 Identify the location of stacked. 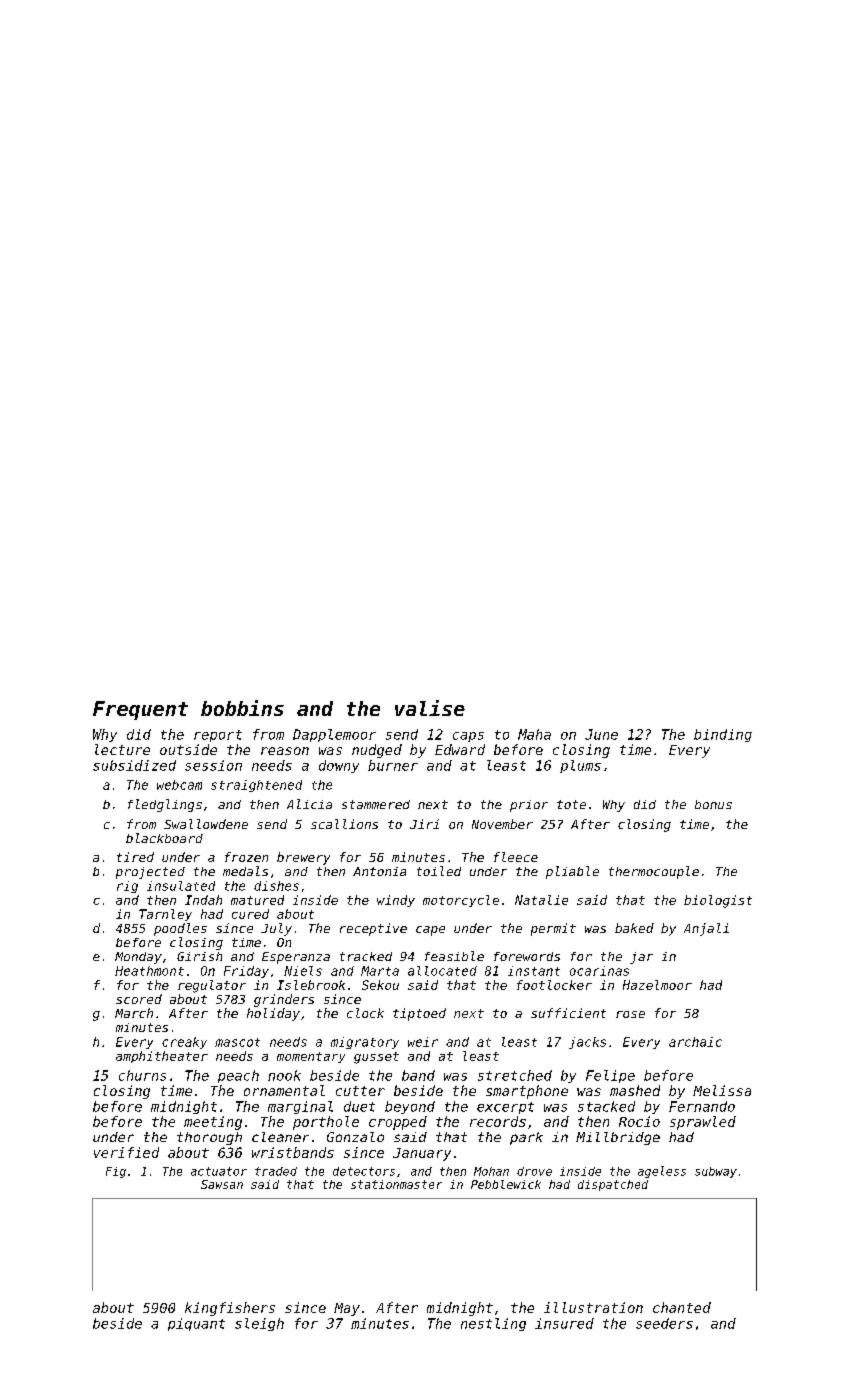
(606, 1106).
